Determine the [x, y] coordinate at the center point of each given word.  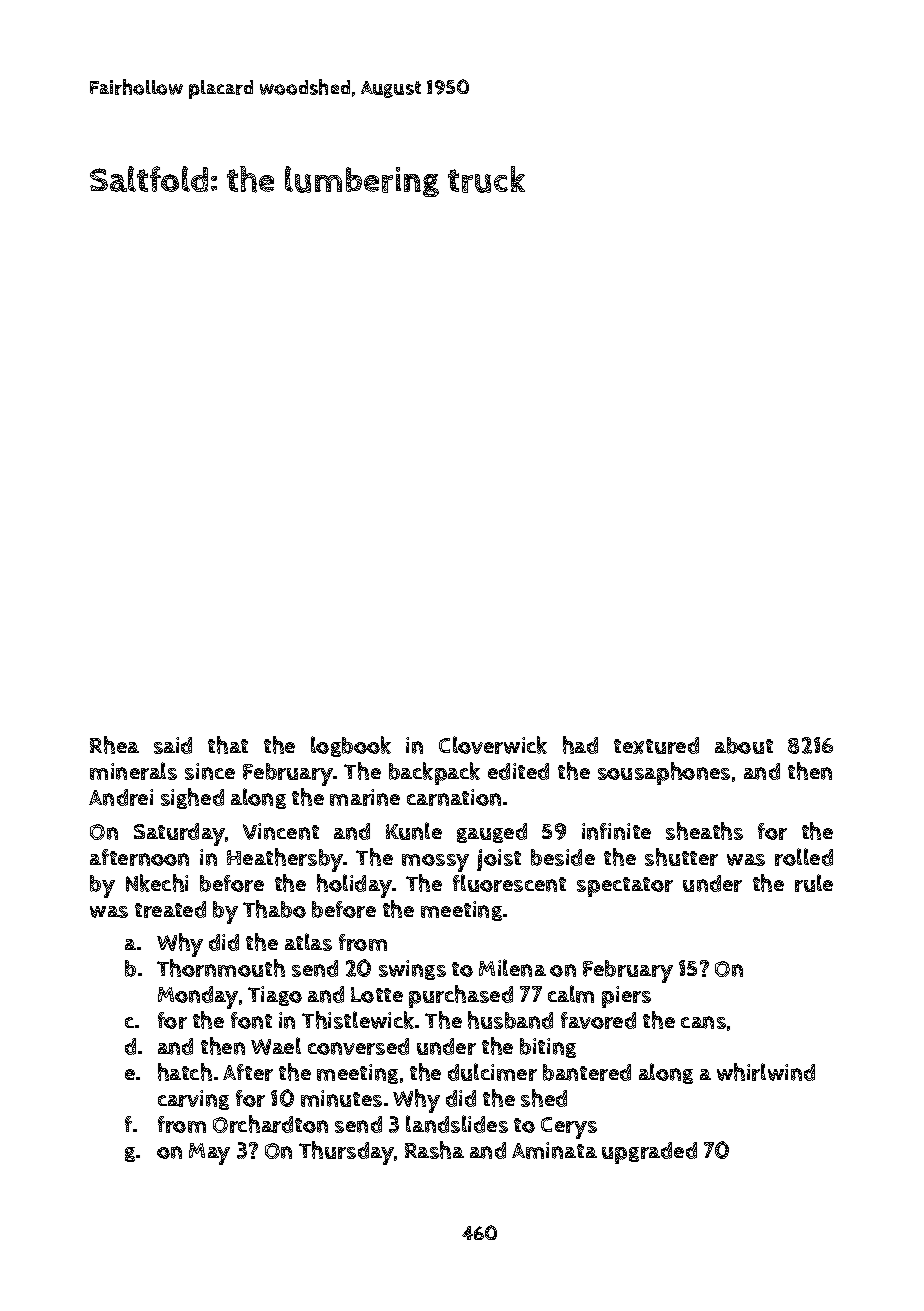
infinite [616, 831]
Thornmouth [221, 968]
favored [598, 1020]
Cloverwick [493, 745]
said [173, 745]
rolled [804, 857]
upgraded [649, 1153]
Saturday [179, 834]
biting [548, 1048]
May [209, 1154]
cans [703, 1022]
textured [656, 745]
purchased [461, 996]
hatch [185, 1072]
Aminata [554, 1150]
